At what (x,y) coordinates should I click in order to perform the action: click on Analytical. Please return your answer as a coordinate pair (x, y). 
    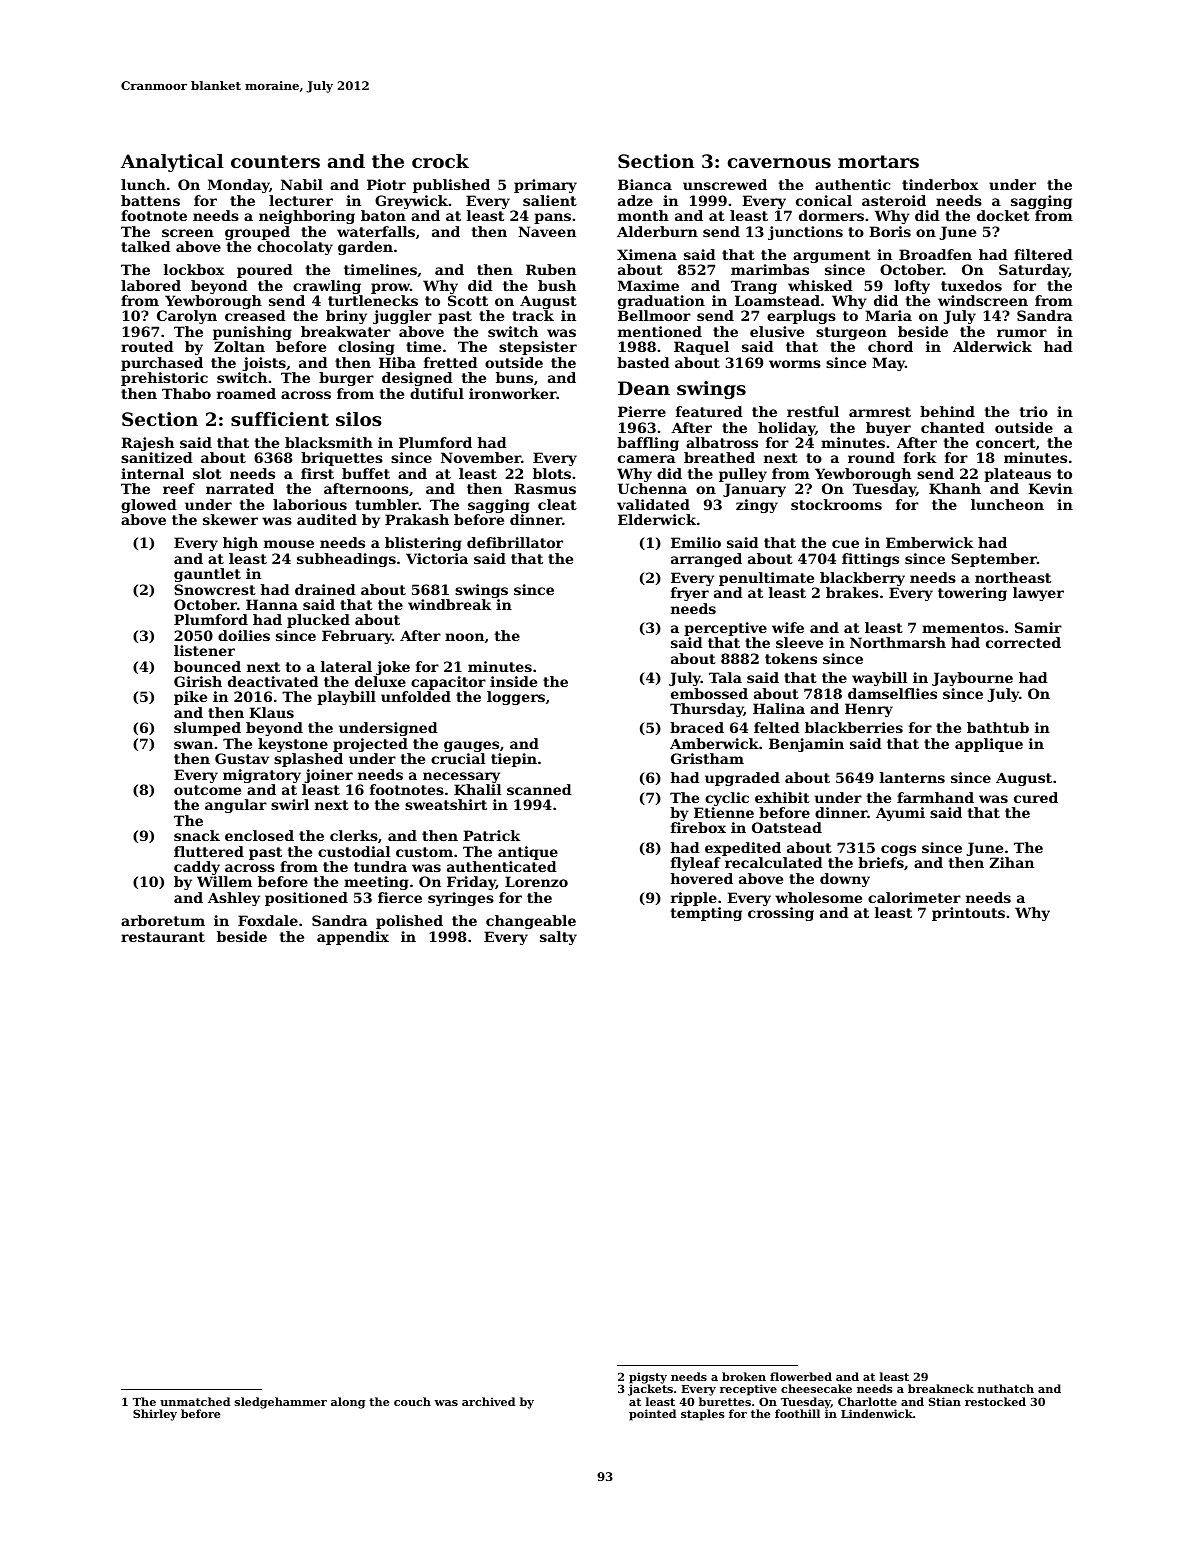
    Looking at the image, I should click on (172, 163).
